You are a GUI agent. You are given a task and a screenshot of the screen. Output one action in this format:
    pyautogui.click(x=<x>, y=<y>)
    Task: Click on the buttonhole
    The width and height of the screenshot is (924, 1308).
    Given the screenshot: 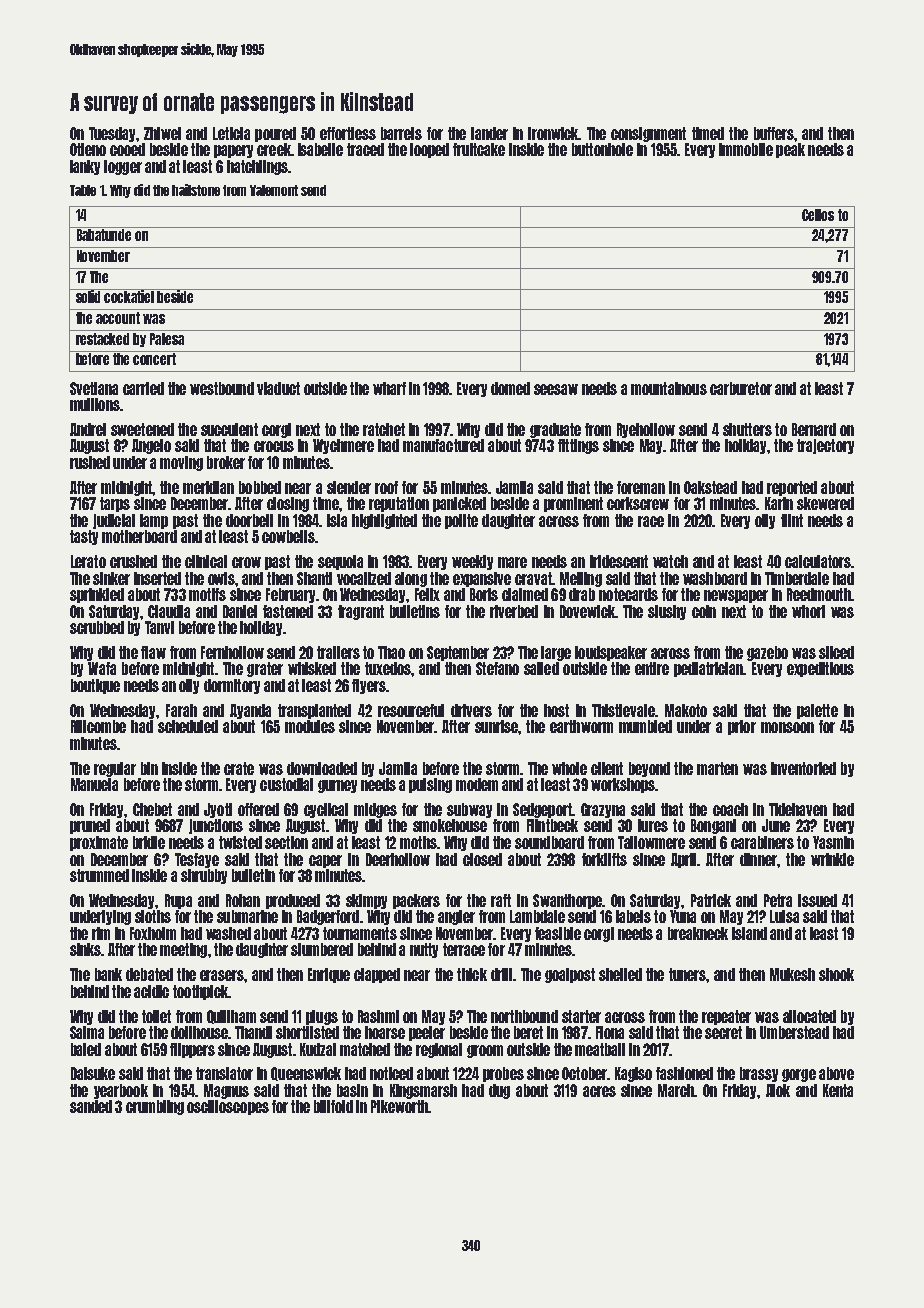 What is the action you would take?
    pyautogui.click(x=602, y=149)
